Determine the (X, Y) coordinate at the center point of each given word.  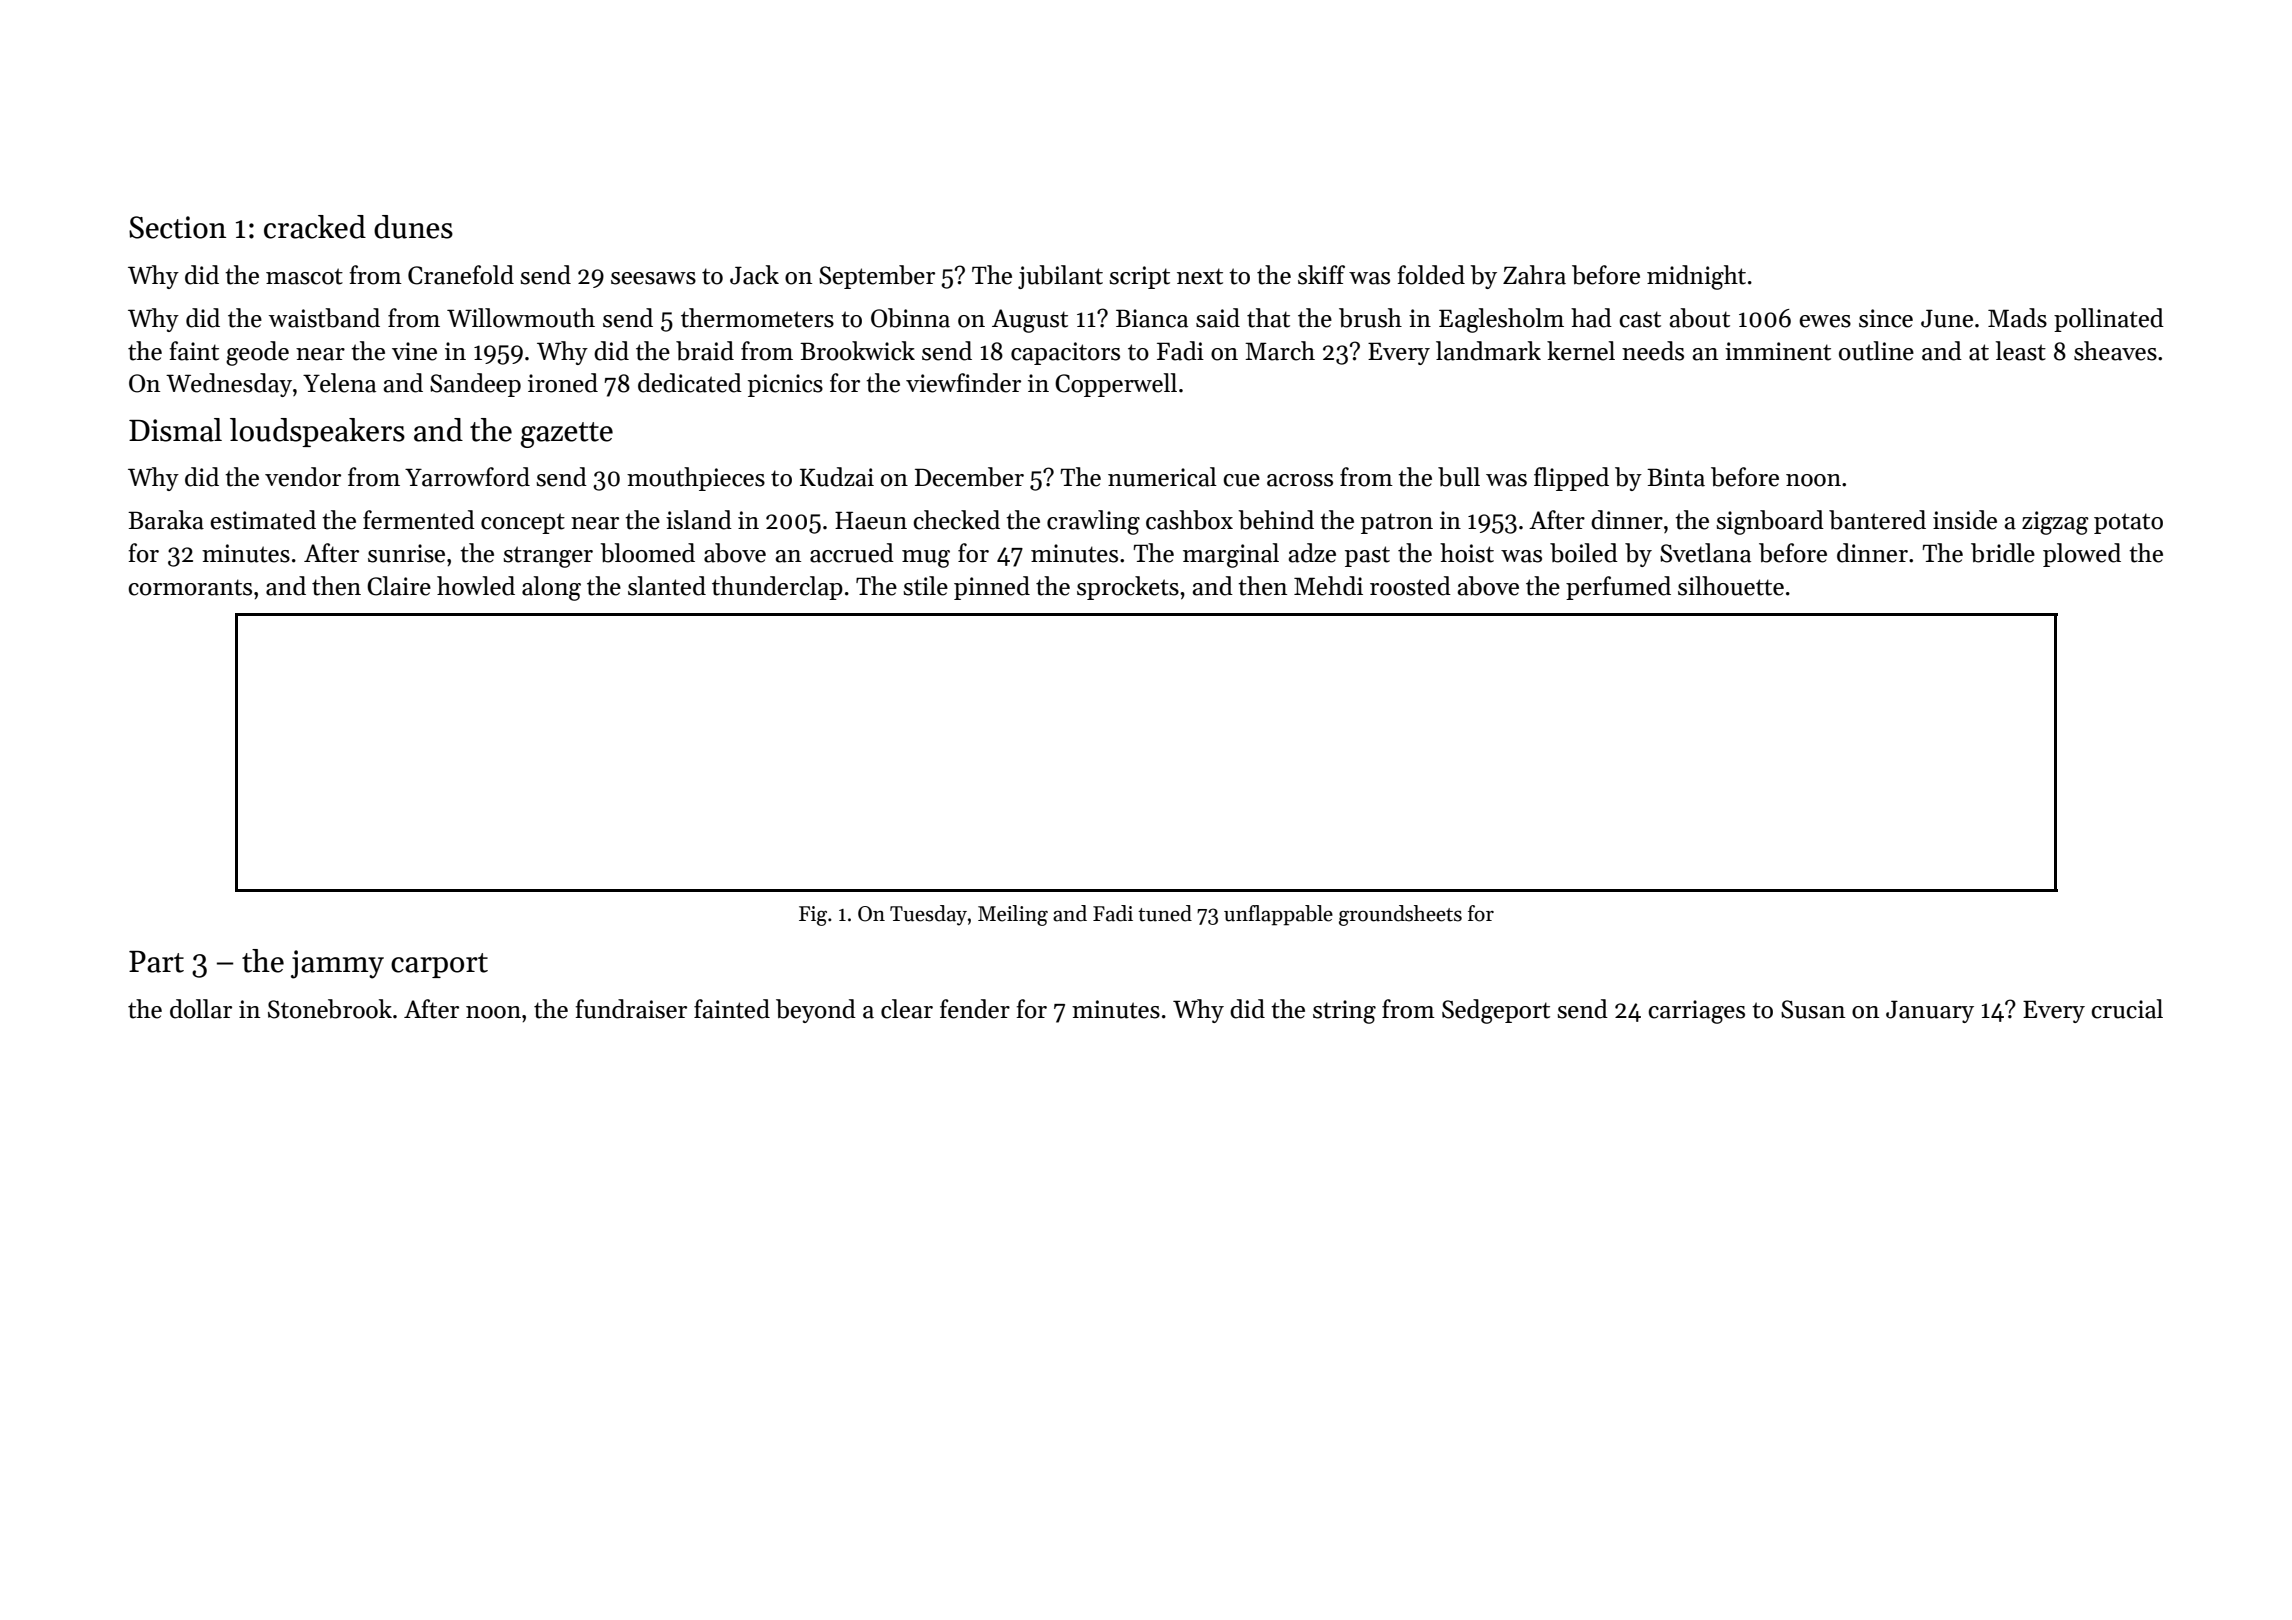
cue (1241, 480)
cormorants (190, 587)
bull (1459, 477)
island (699, 520)
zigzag (2055, 523)
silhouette (1731, 586)
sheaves (2115, 351)
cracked (315, 227)
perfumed (1618, 588)
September (877, 277)
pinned (992, 588)
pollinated (2109, 320)
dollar (201, 1009)
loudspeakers (317, 432)
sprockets (1128, 588)
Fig (813, 916)
